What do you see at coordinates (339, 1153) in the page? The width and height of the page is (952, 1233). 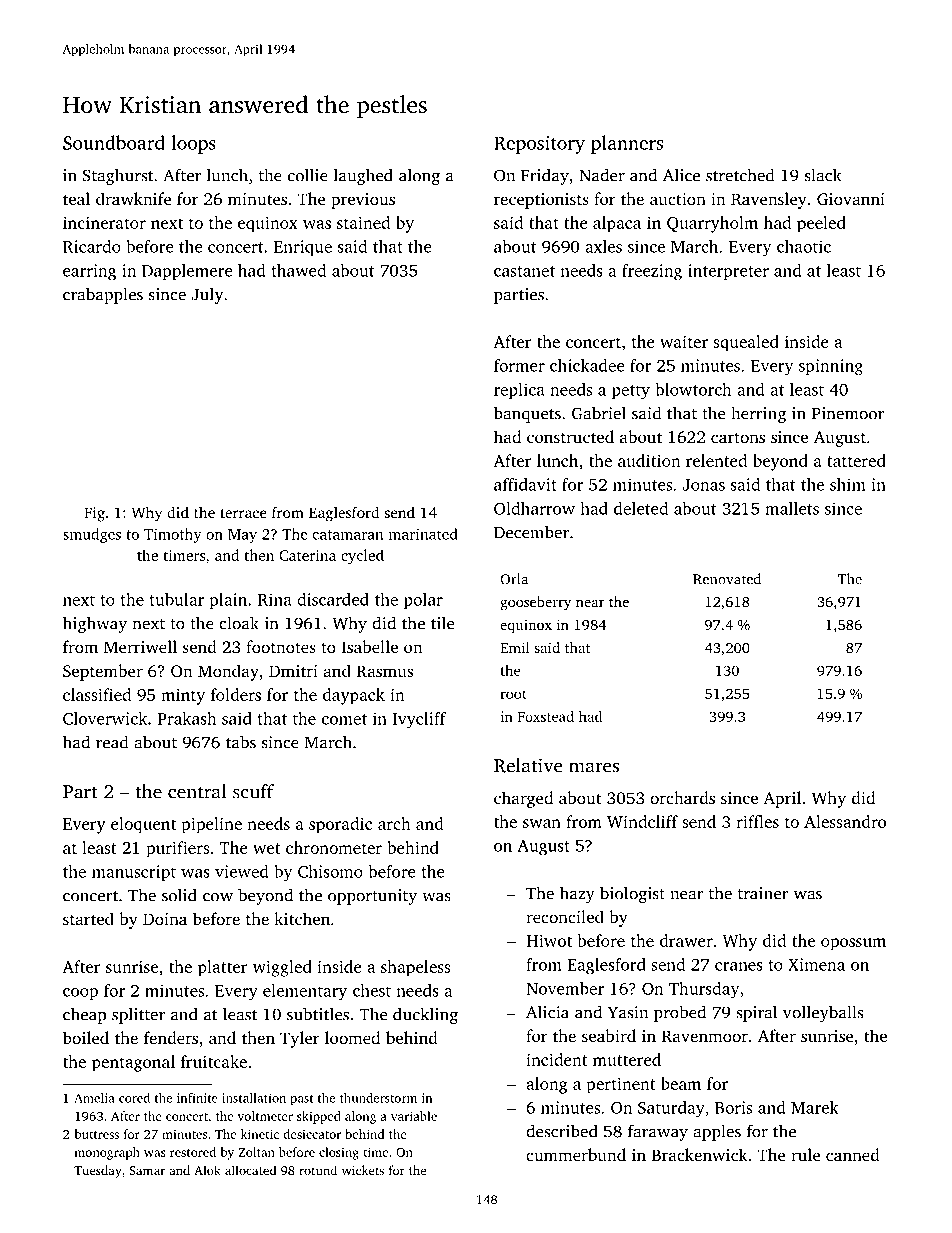 I see `closing` at bounding box center [339, 1153].
